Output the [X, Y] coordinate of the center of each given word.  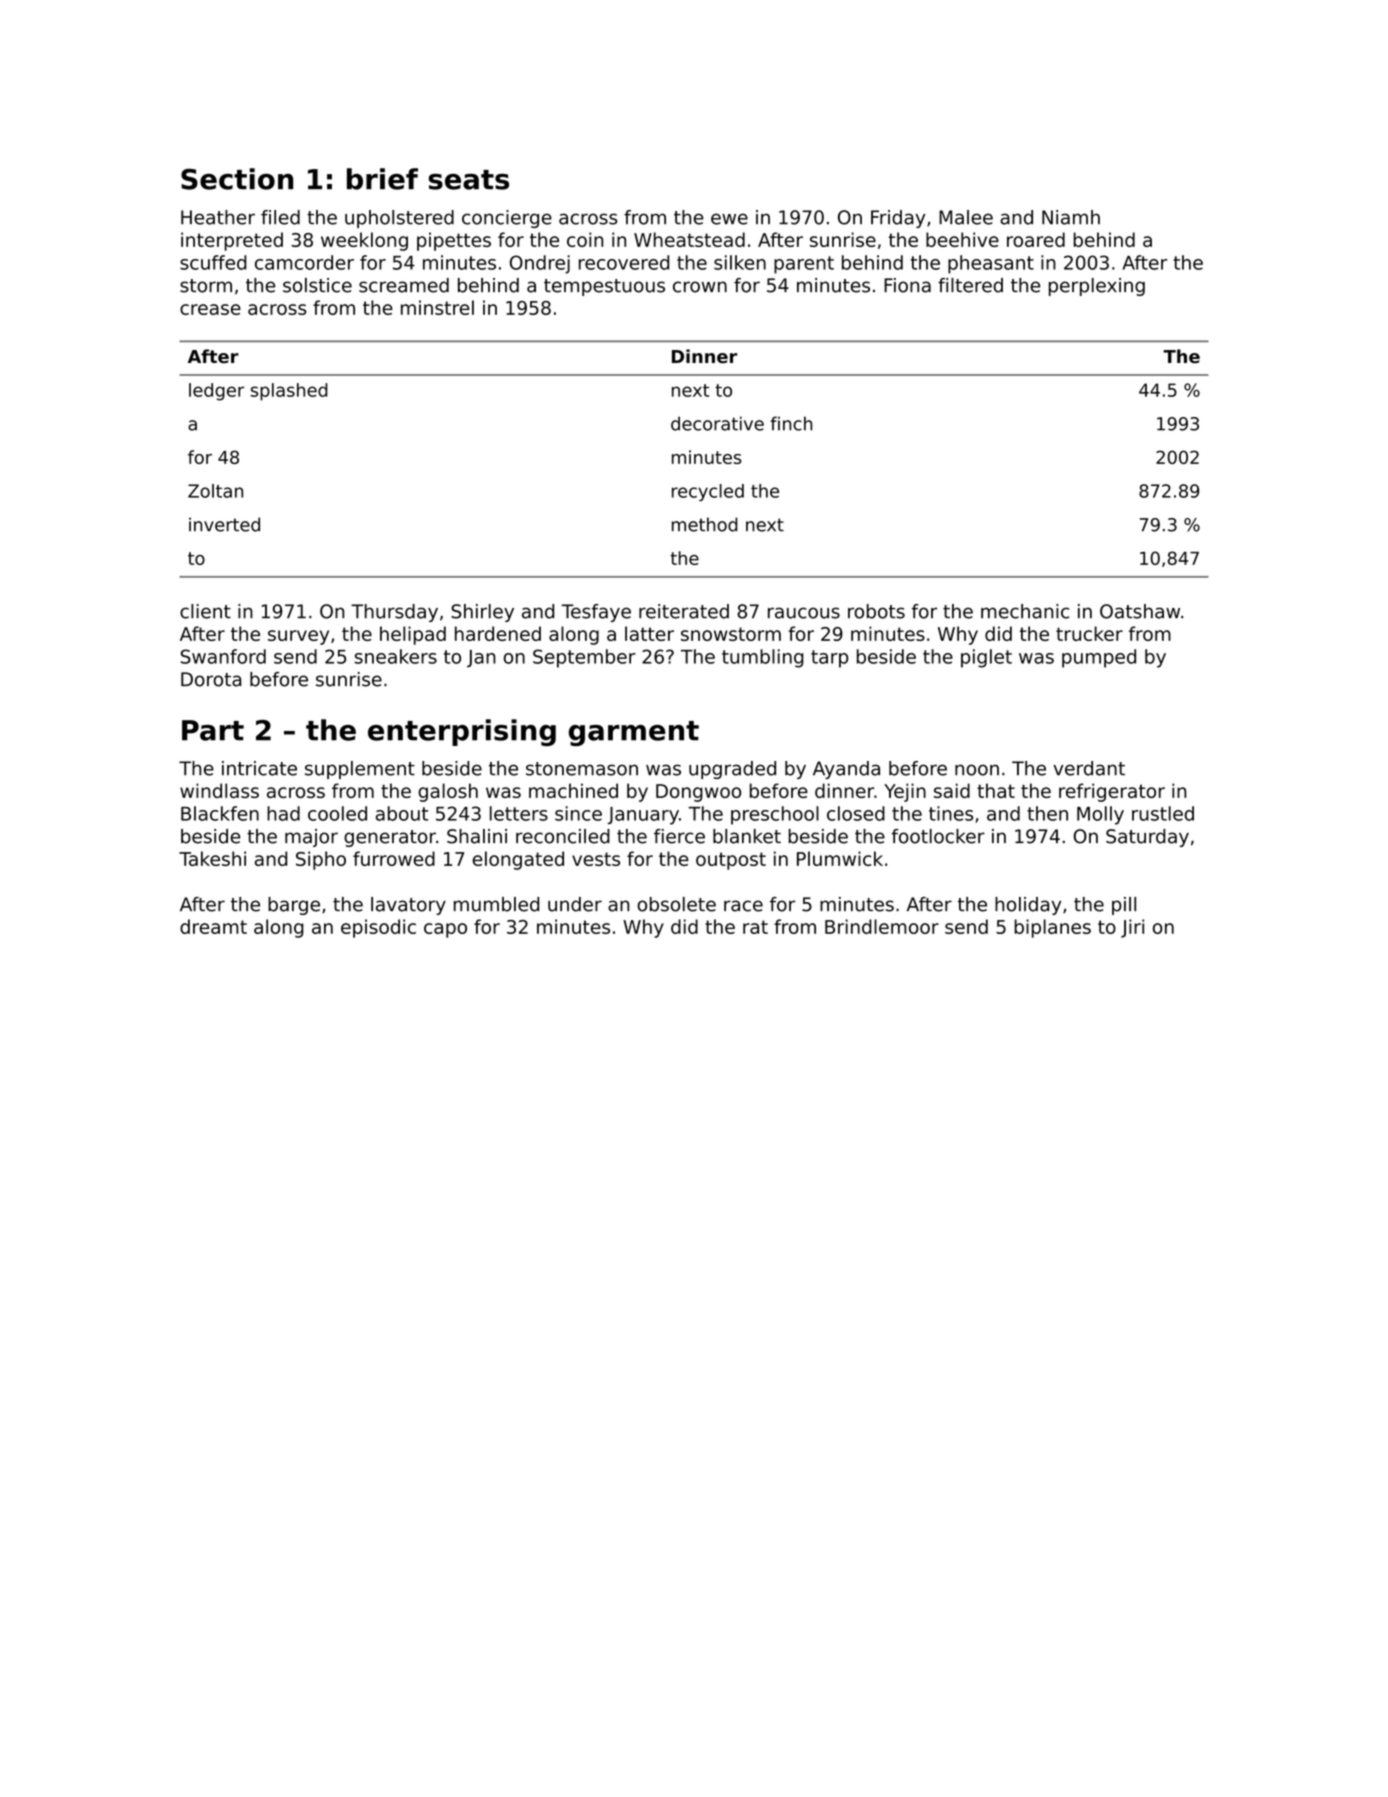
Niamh [1071, 217]
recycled [708, 492]
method [704, 524]
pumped [1099, 658]
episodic [378, 928]
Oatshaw [1140, 611]
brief [382, 179]
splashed [289, 392]
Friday [898, 219]
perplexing [1097, 287]
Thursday [394, 613]
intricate [259, 768]
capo [445, 930]
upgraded [732, 770]
